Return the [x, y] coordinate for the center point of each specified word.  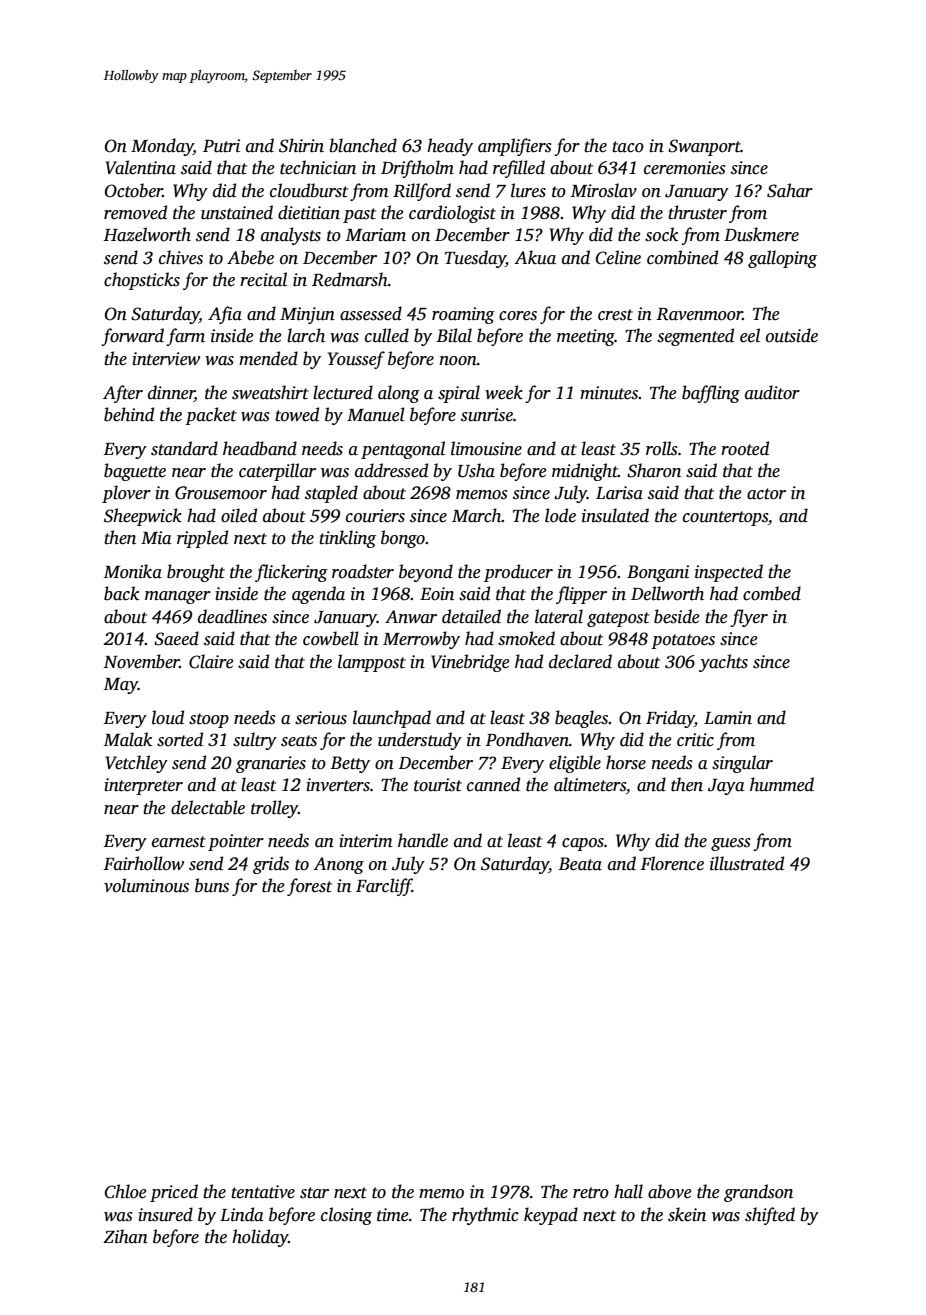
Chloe [125, 1191]
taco [628, 147]
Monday [162, 147]
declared [580, 661]
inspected [729, 573]
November [141, 661]
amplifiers [515, 147]
